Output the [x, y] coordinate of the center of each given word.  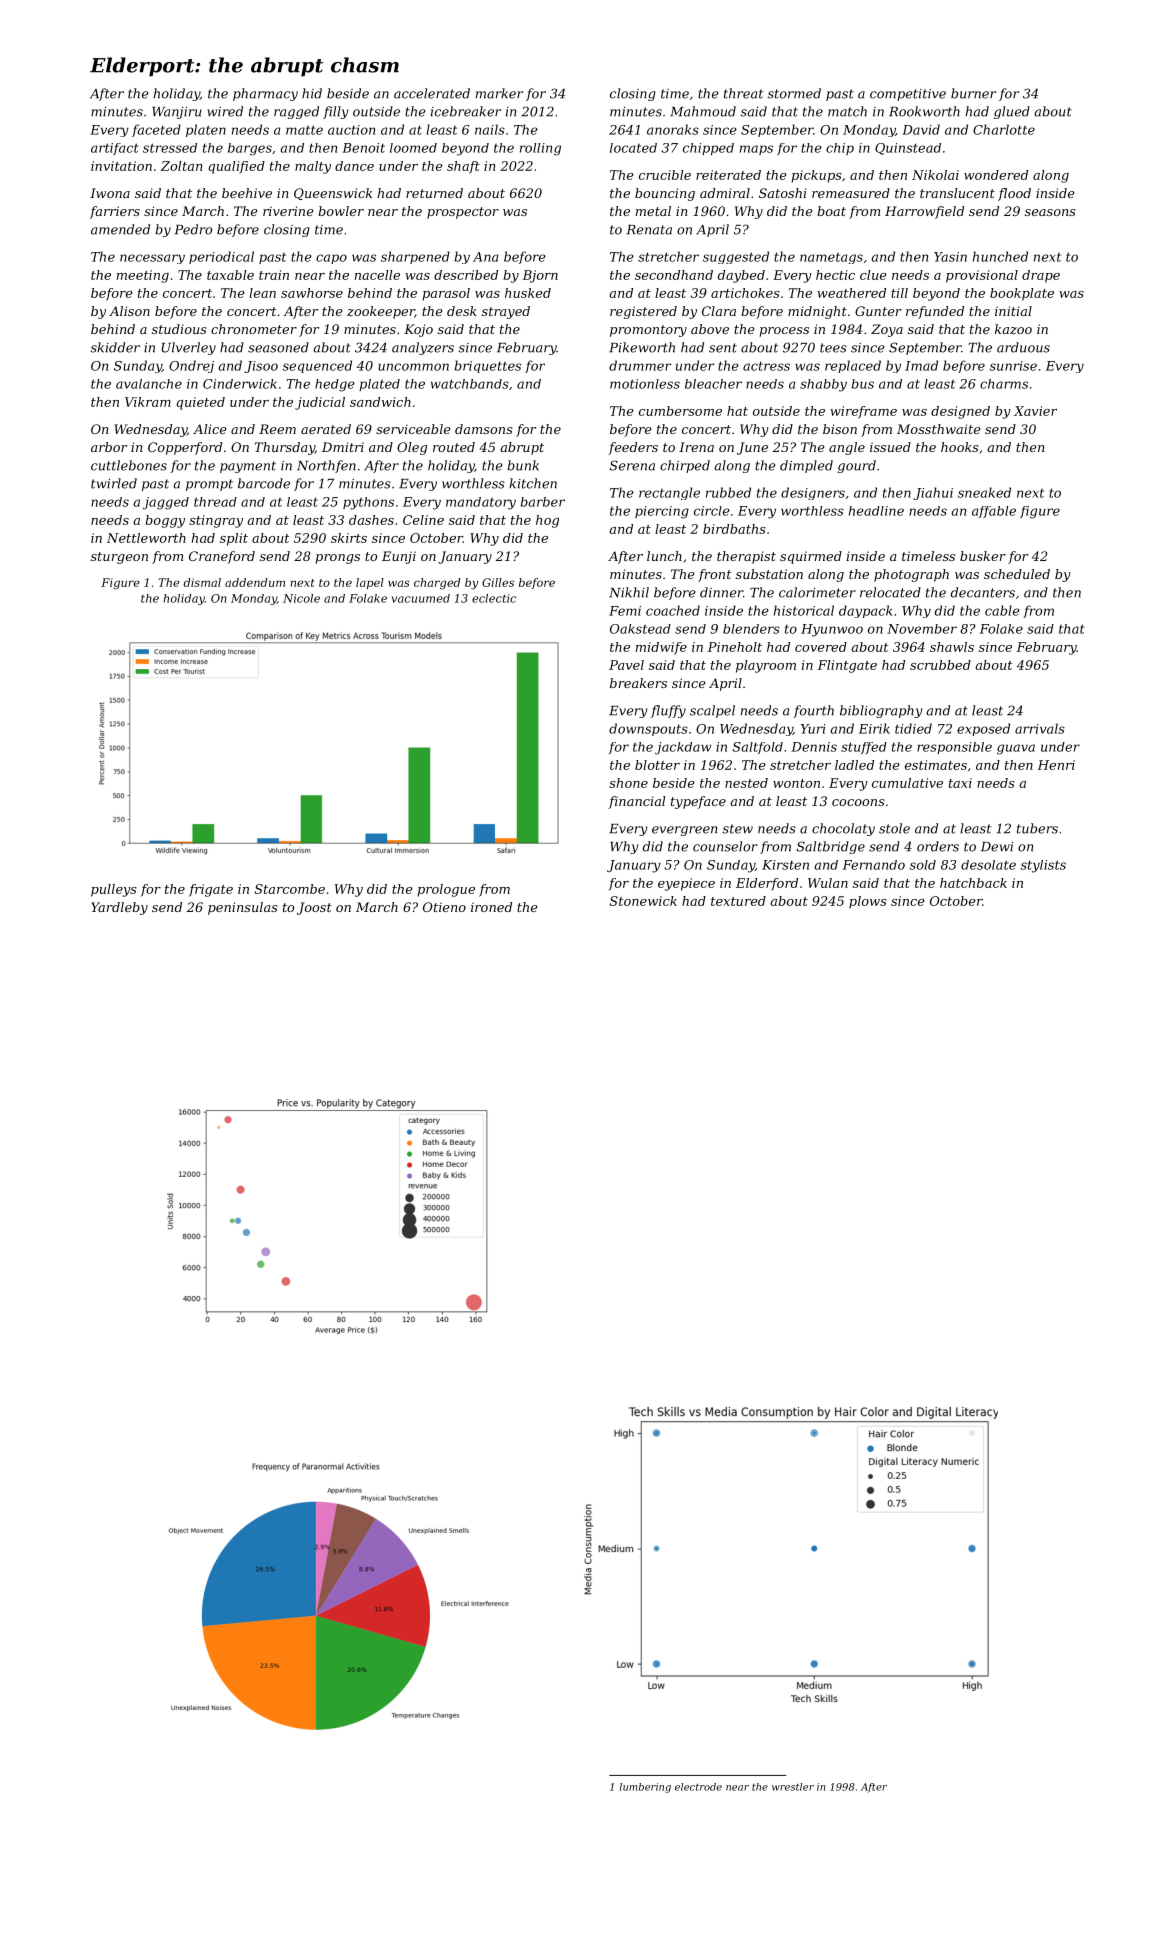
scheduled [1017, 574]
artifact [115, 149]
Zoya [887, 330]
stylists [1043, 866]
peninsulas [243, 908]
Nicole [301, 598]
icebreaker [466, 111]
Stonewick [643, 901]
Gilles [498, 582]
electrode [698, 1787]
